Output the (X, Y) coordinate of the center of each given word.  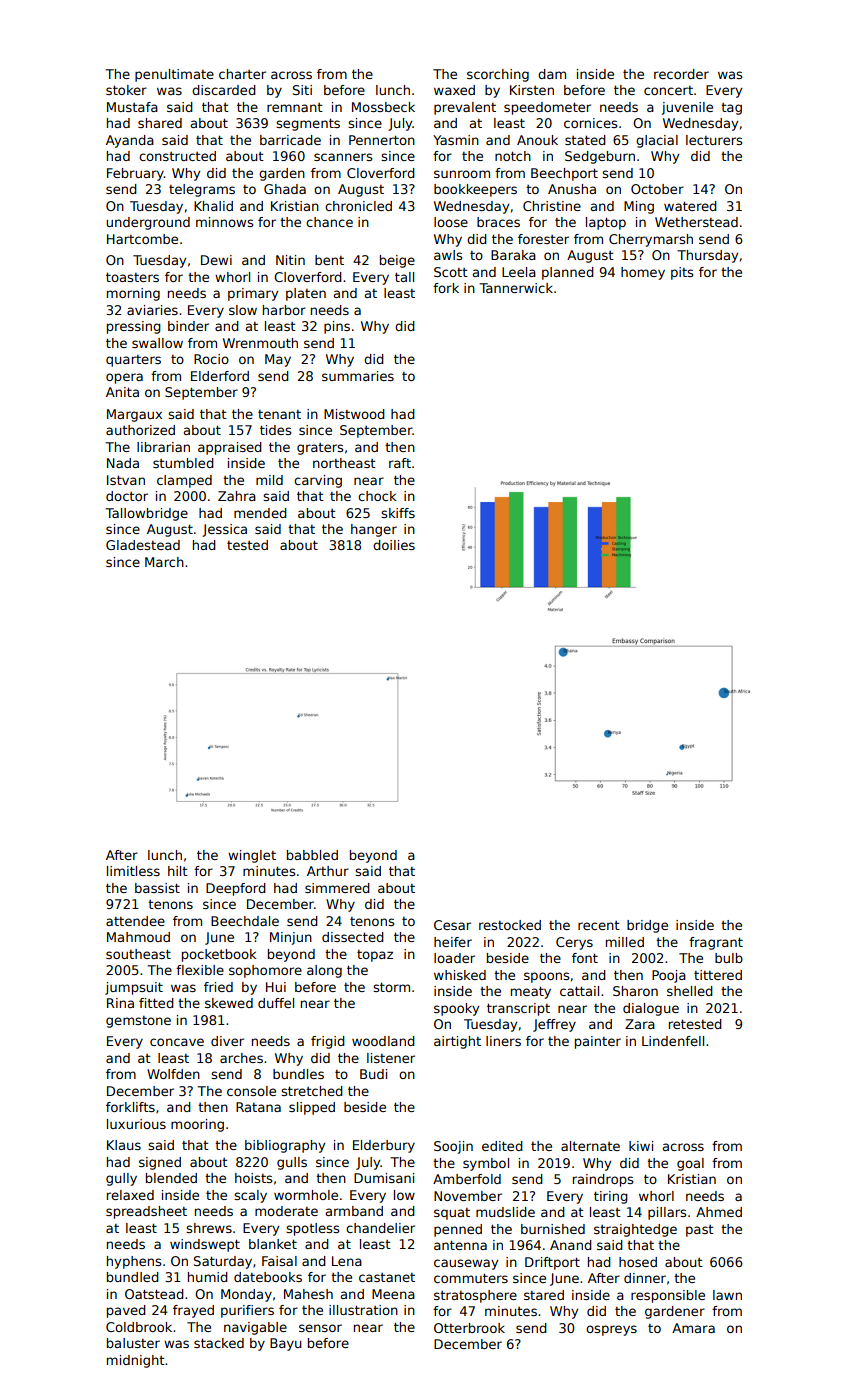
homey (643, 273)
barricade (290, 140)
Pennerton (382, 140)
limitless (133, 871)
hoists (253, 1178)
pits (682, 273)
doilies (394, 545)
